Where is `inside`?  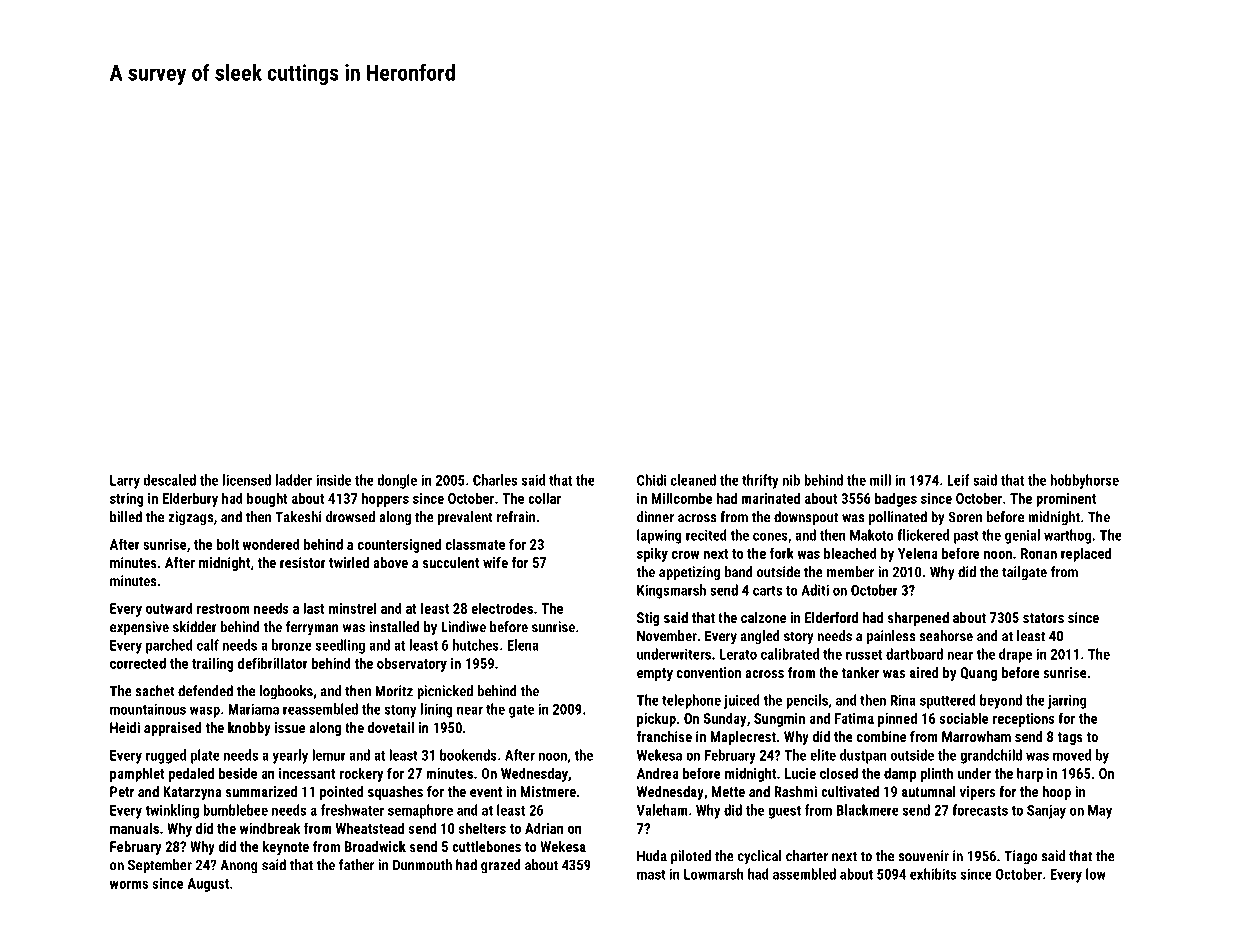
inside is located at coordinates (333, 480).
